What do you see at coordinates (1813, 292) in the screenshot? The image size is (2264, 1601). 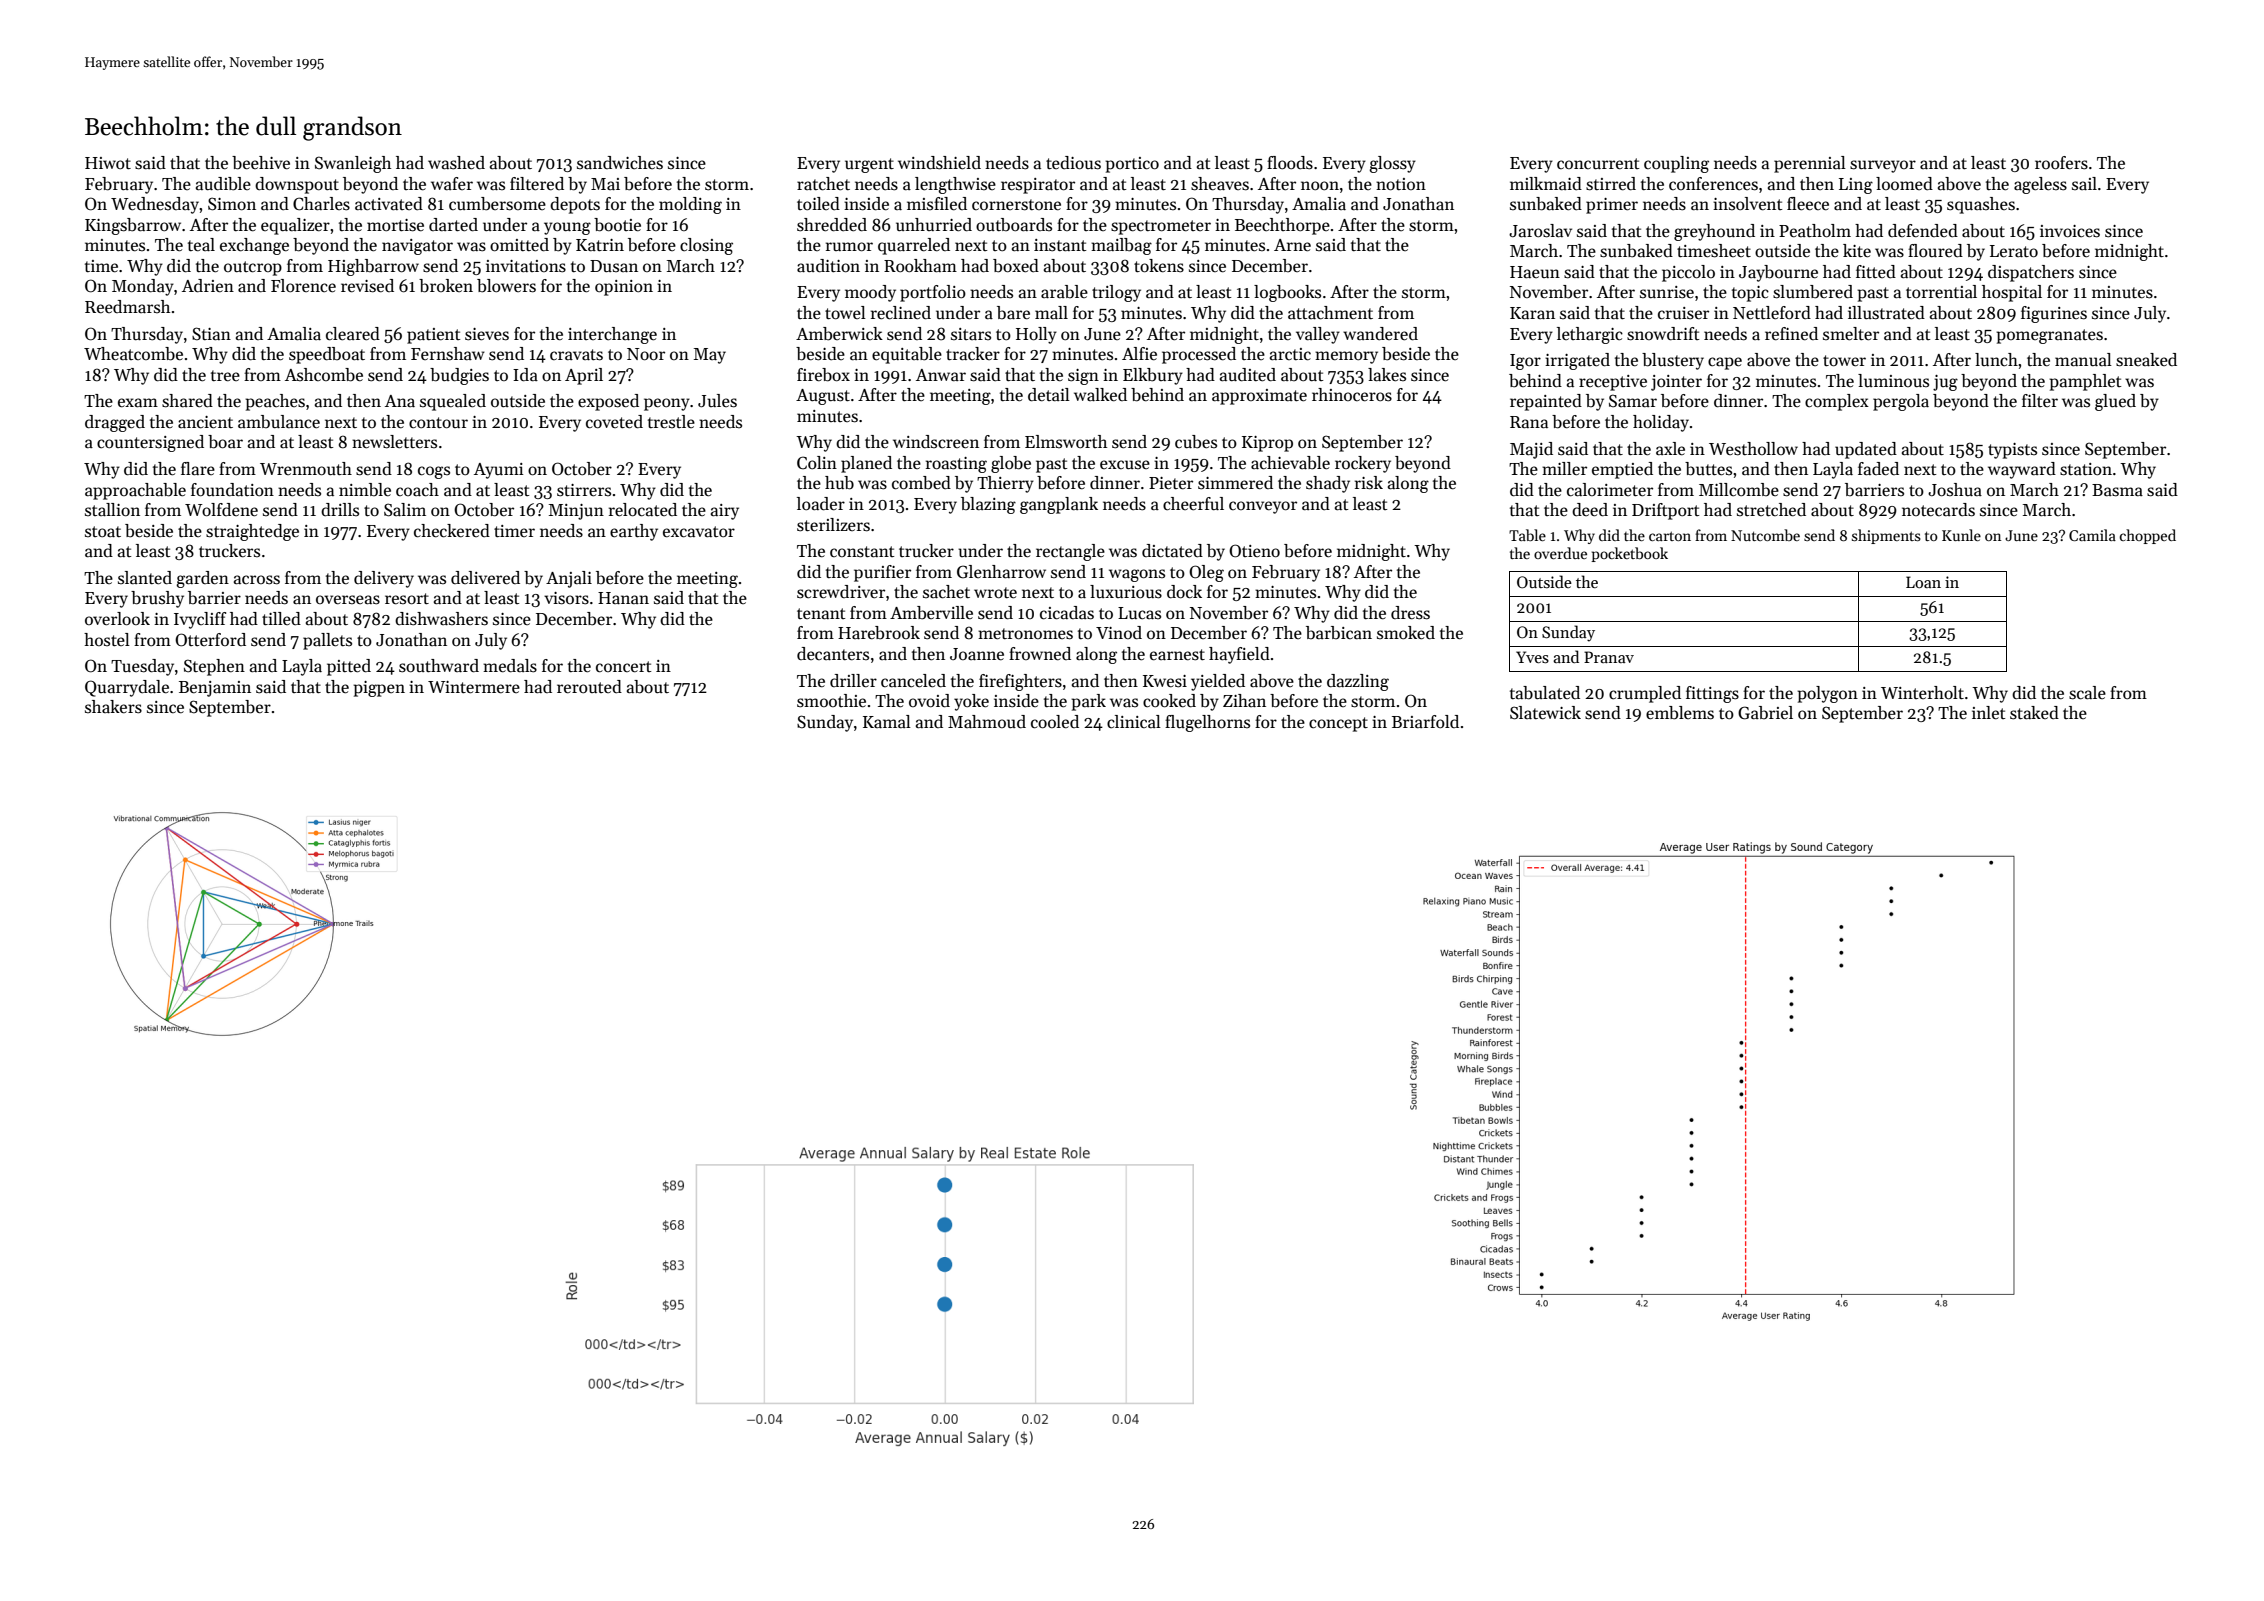 I see `slumbered` at bounding box center [1813, 292].
